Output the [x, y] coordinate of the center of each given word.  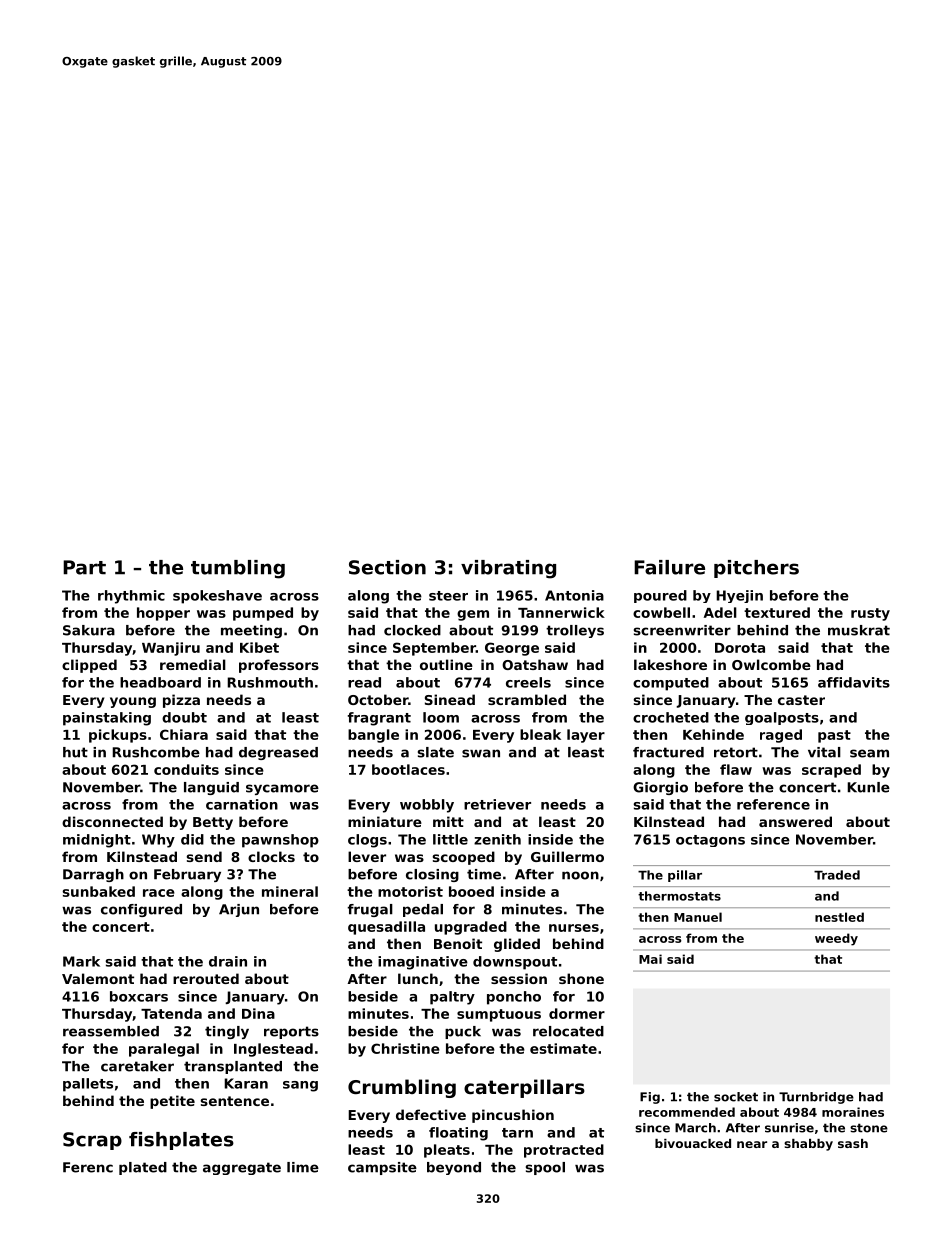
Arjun [239, 910]
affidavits [854, 682]
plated [143, 1168]
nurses [574, 928]
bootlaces [408, 769]
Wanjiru [171, 649]
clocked [412, 630]
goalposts [782, 718]
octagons [710, 841]
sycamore [282, 789]
